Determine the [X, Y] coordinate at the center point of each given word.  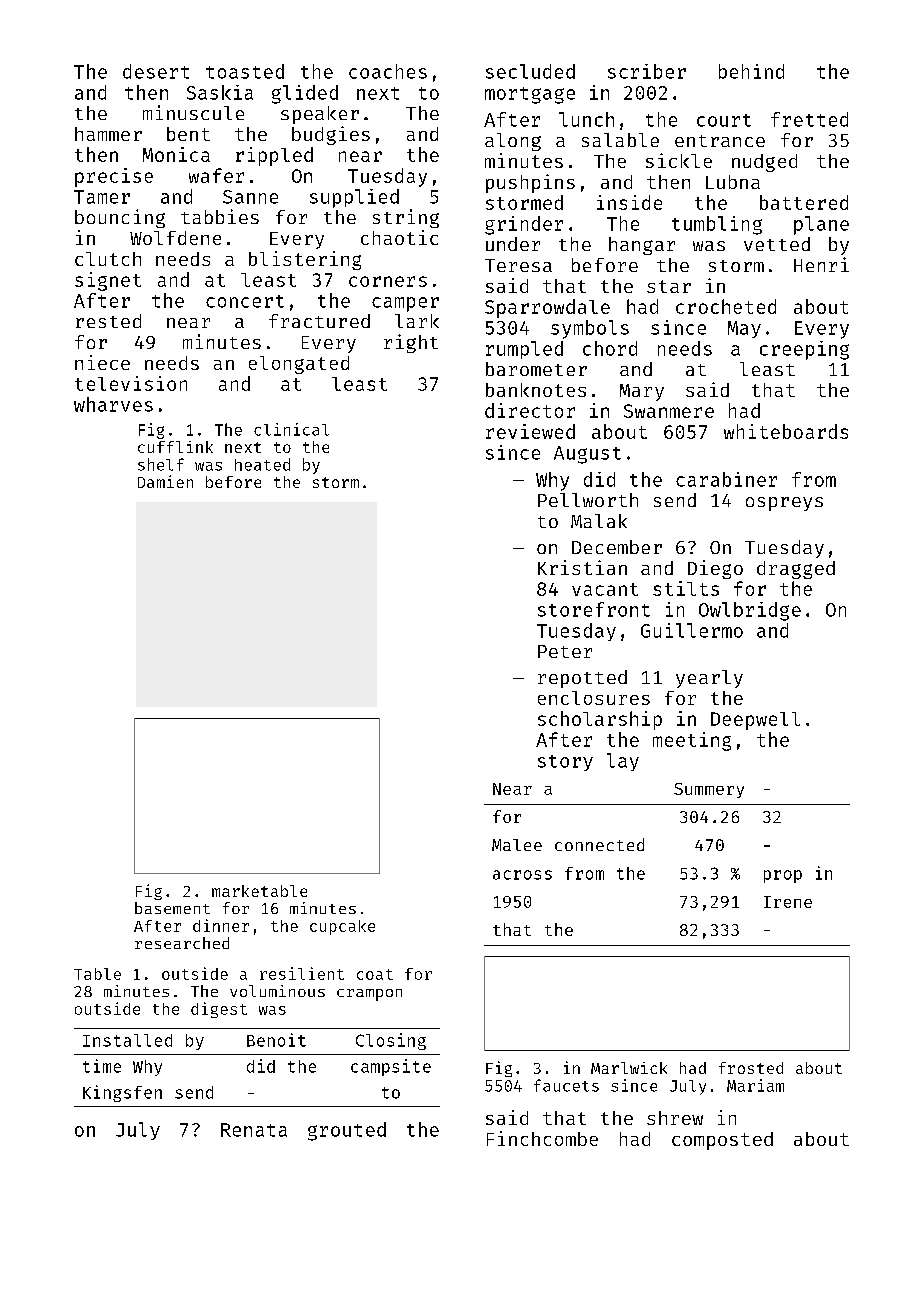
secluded [530, 71]
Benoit [276, 1040]
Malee [517, 845]
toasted [245, 71]
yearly [709, 679]
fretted [809, 119]
